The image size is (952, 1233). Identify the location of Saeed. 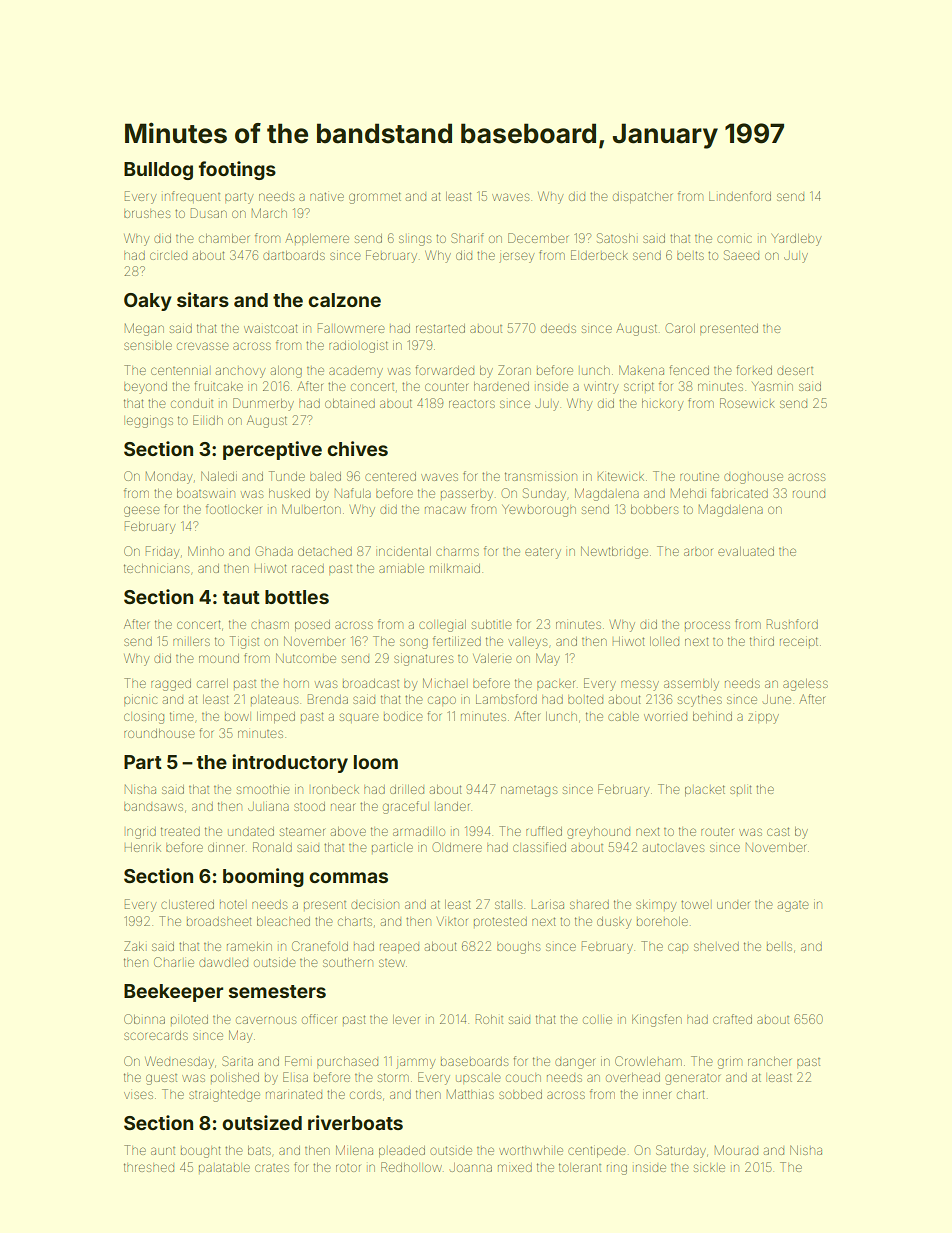
(741, 255).
